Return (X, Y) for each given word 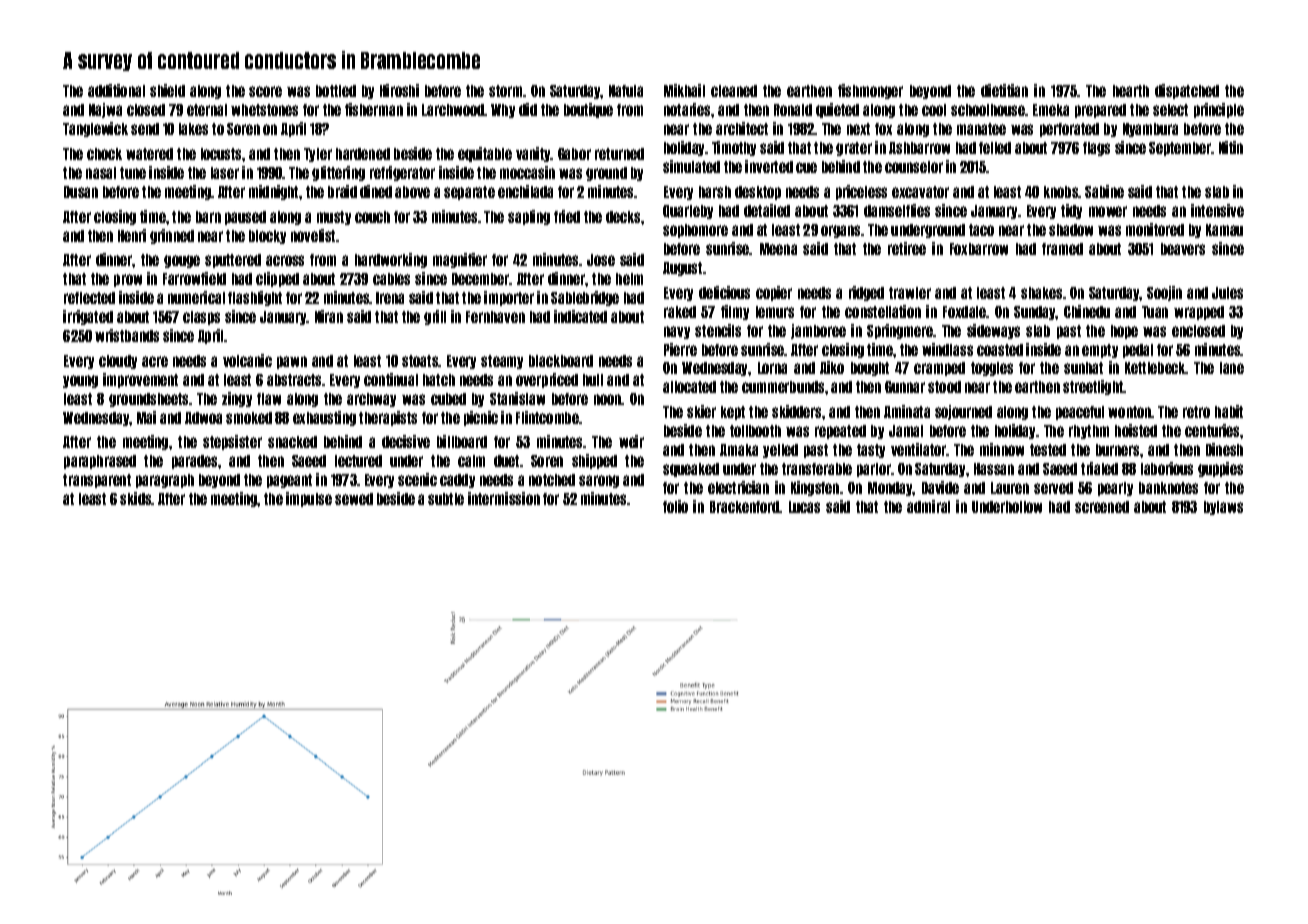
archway (371, 400)
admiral (928, 506)
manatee (981, 129)
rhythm (1089, 432)
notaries (687, 109)
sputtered (233, 261)
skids (136, 498)
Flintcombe (547, 417)
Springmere (900, 331)
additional (116, 90)
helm (629, 279)
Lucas (804, 507)
